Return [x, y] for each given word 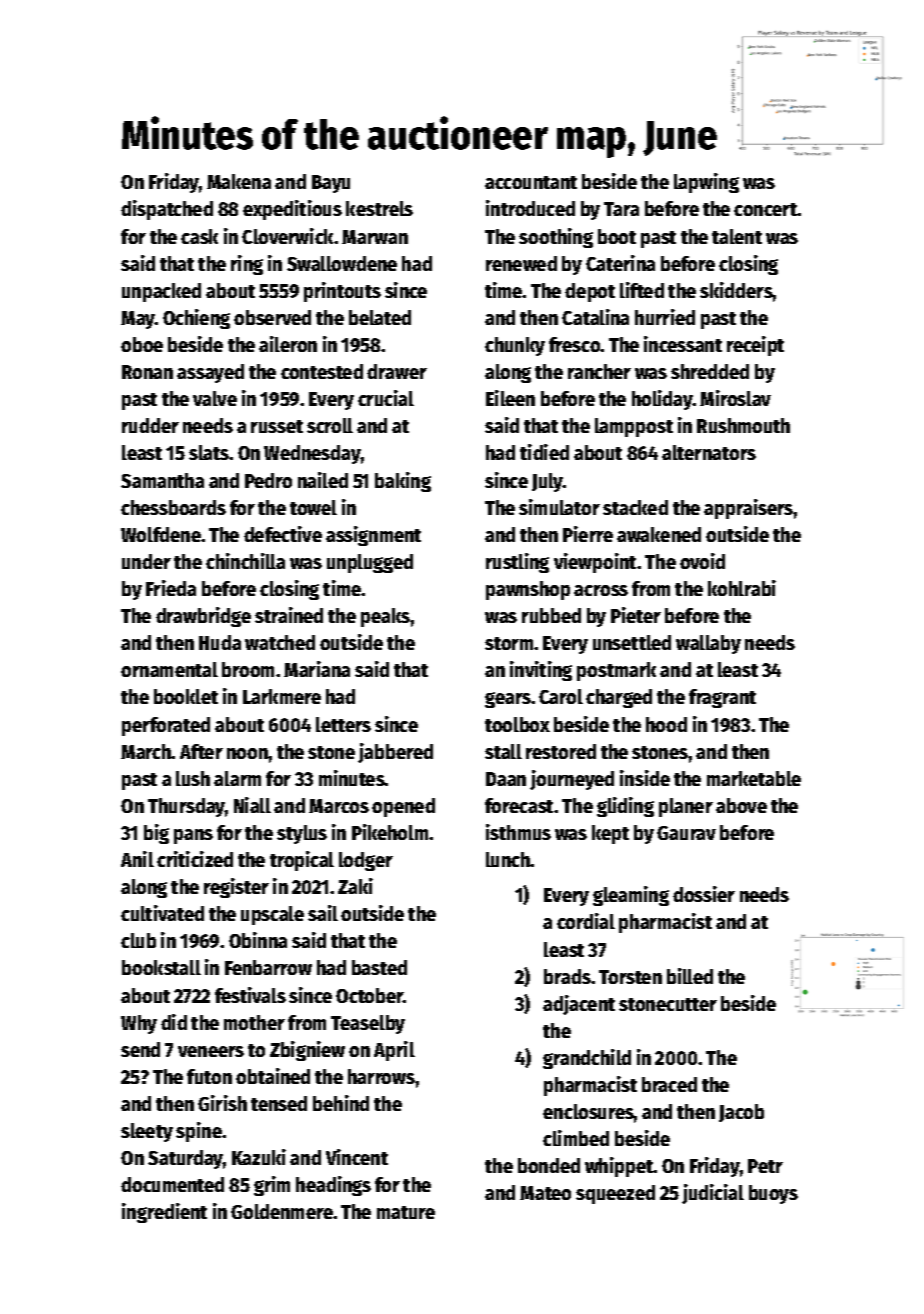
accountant [531, 182]
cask [199, 236]
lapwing [706, 183]
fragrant [722, 698]
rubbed [551, 615]
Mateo [545, 1193]
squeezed [615, 1194]
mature [406, 1212]
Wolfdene [161, 534]
